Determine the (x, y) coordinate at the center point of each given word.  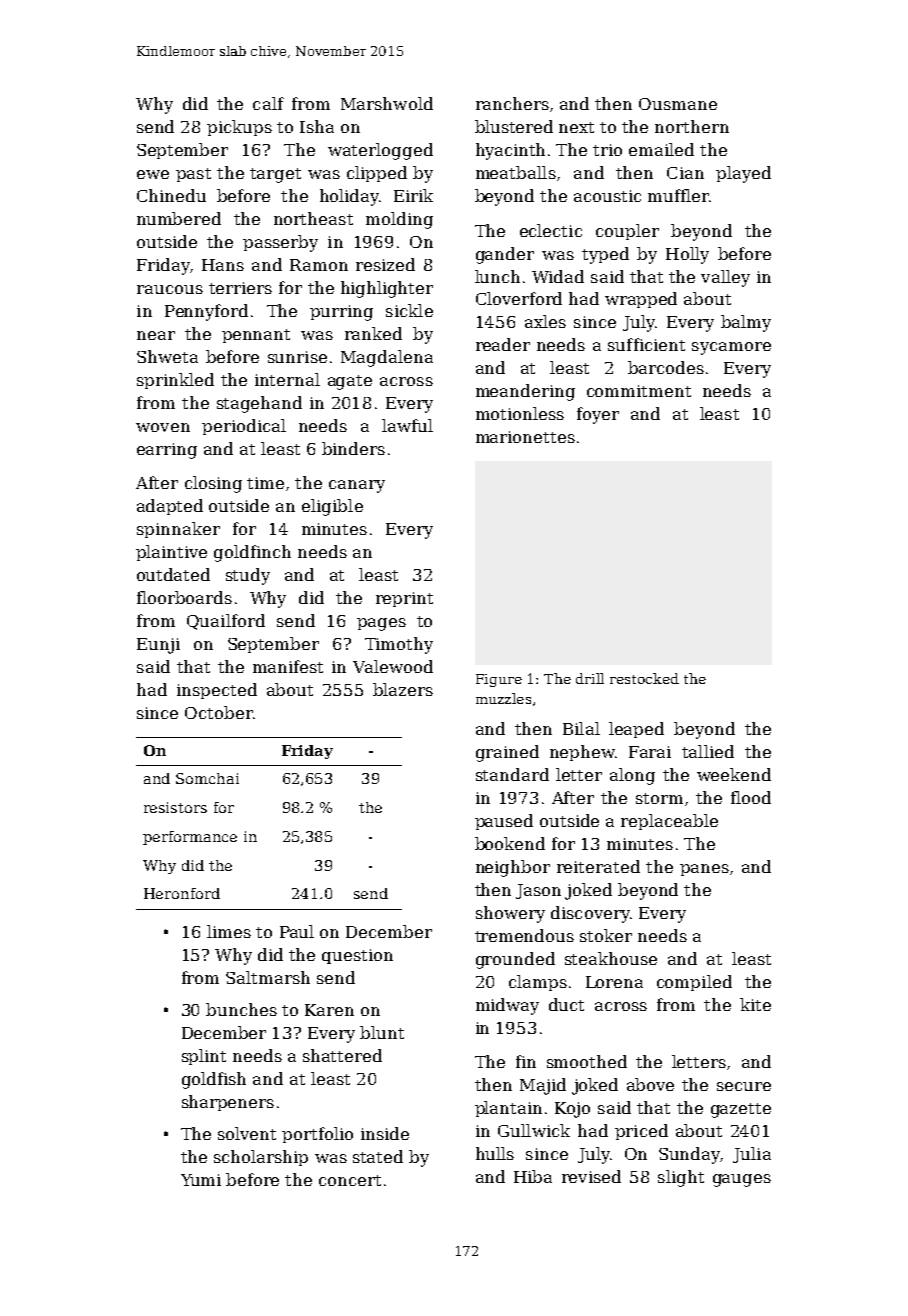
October (219, 712)
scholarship (261, 1158)
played (743, 174)
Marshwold (387, 103)
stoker (606, 935)
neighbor (513, 868)
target (275, 175)
